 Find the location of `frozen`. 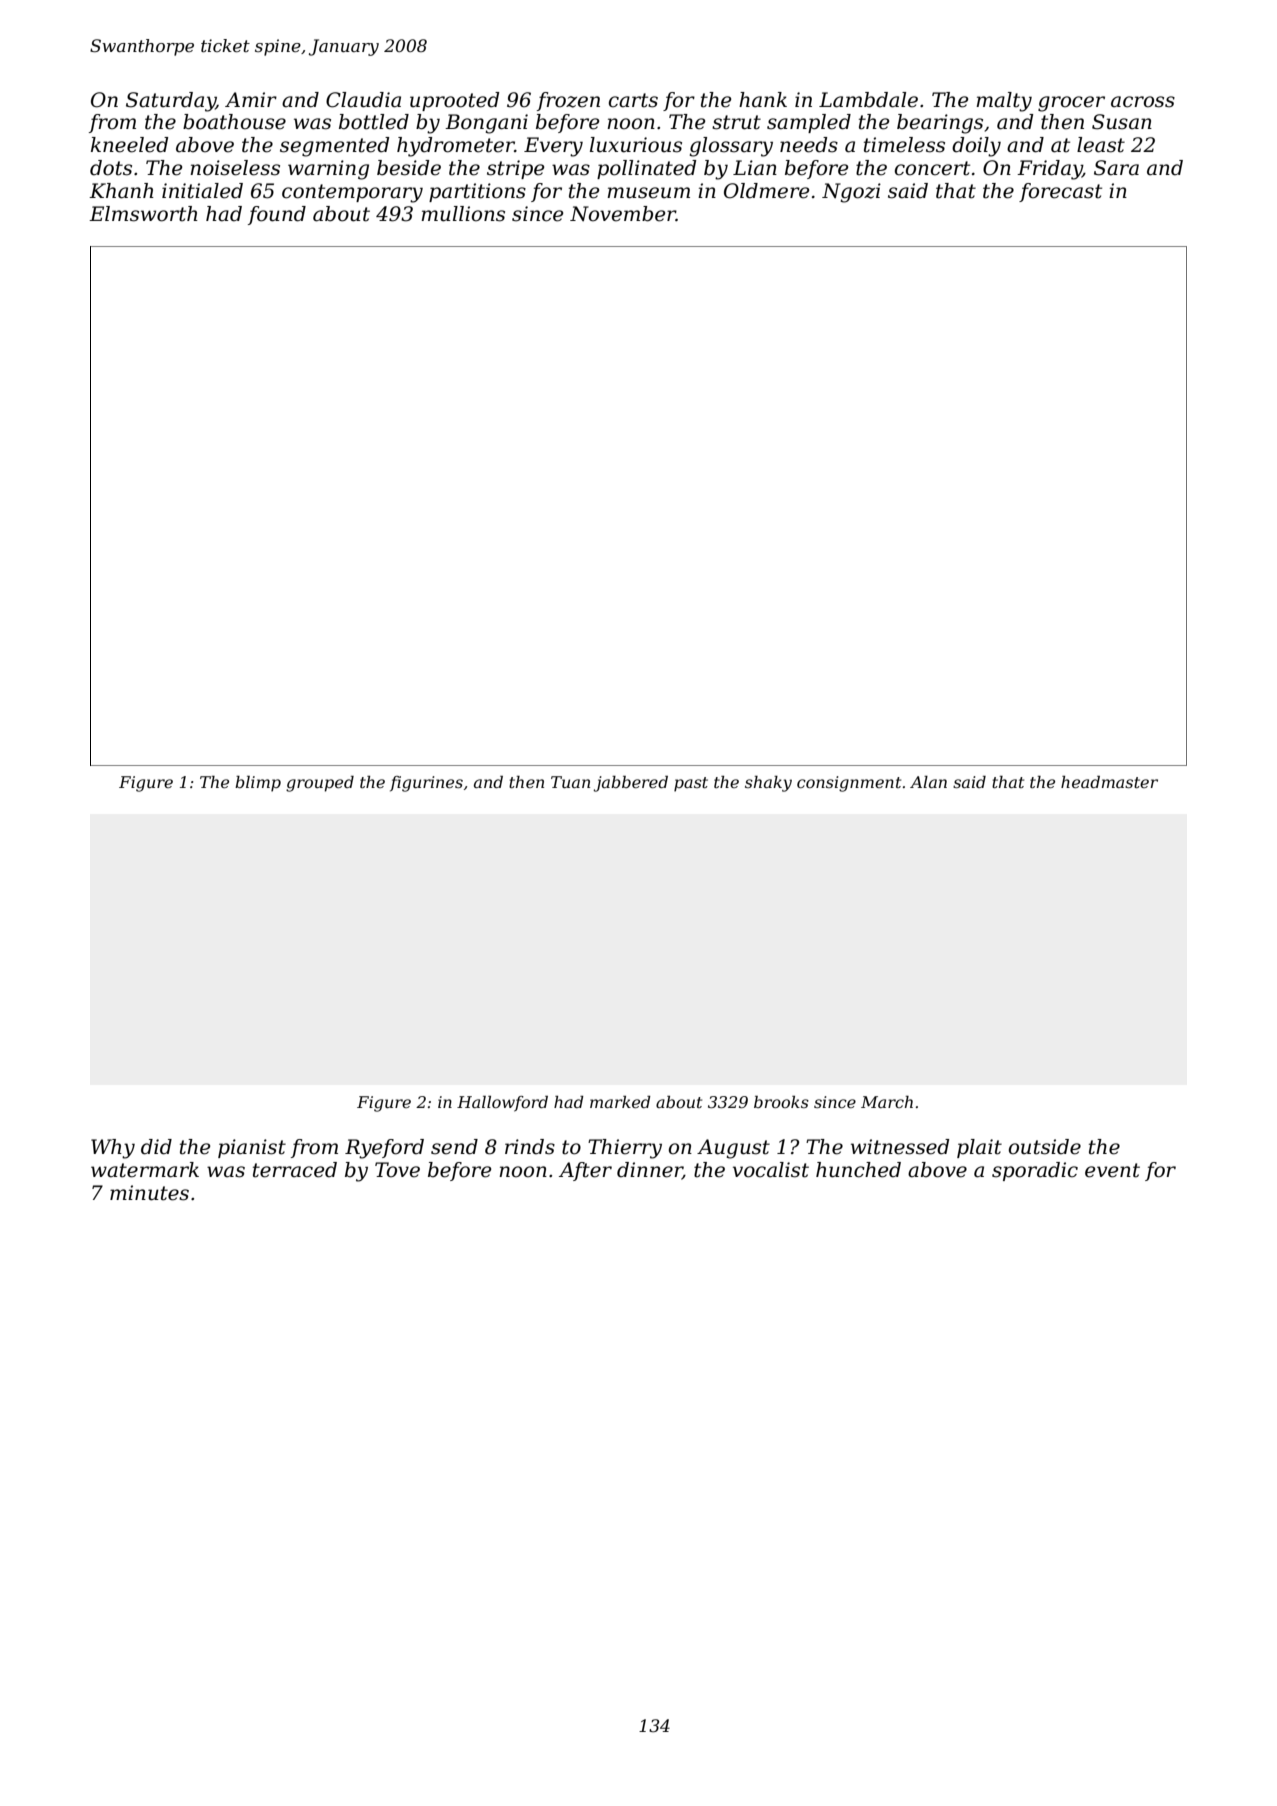

frozen is located at coordinates (568, 101).
